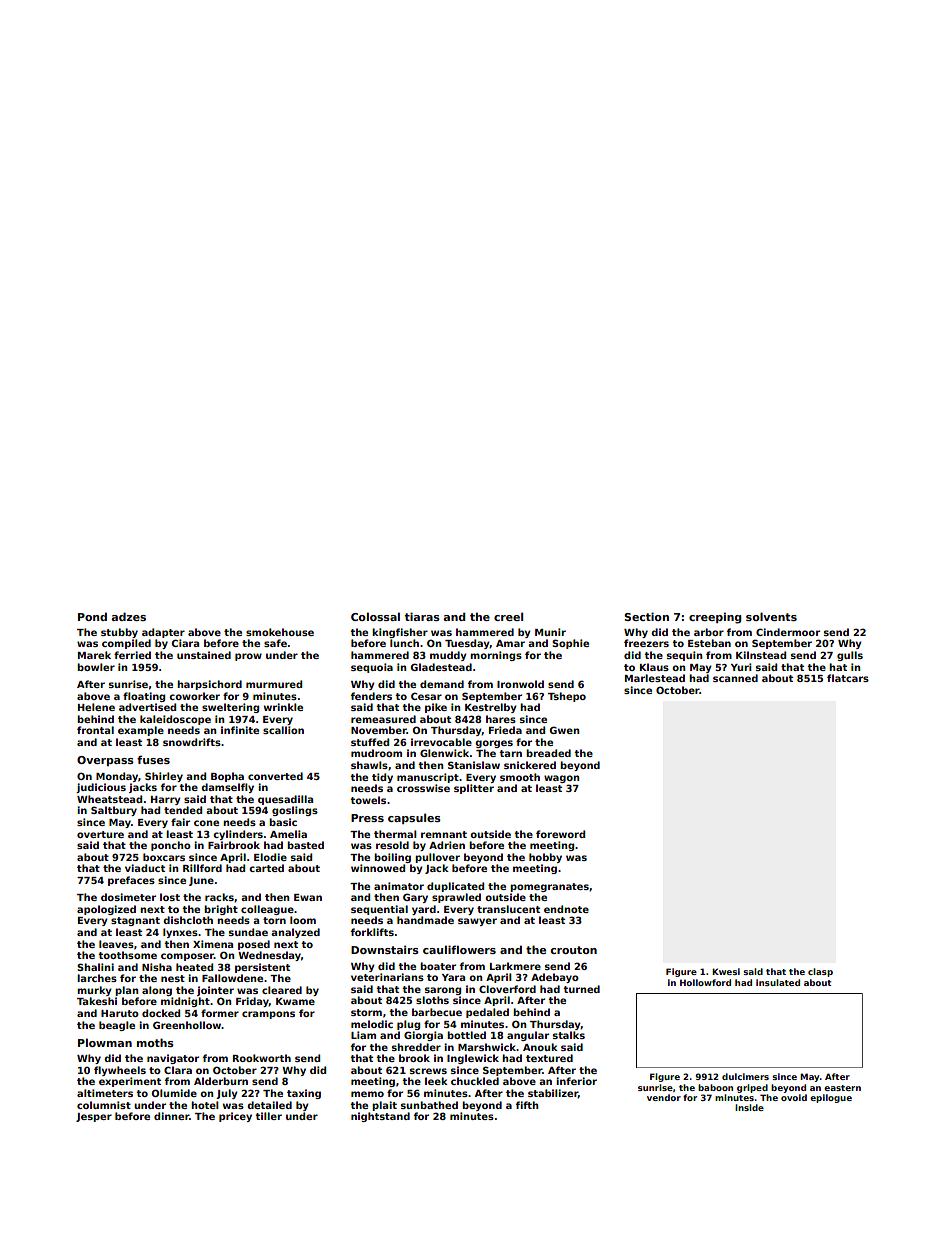  I want to click on Munir, so click(550, 632).
